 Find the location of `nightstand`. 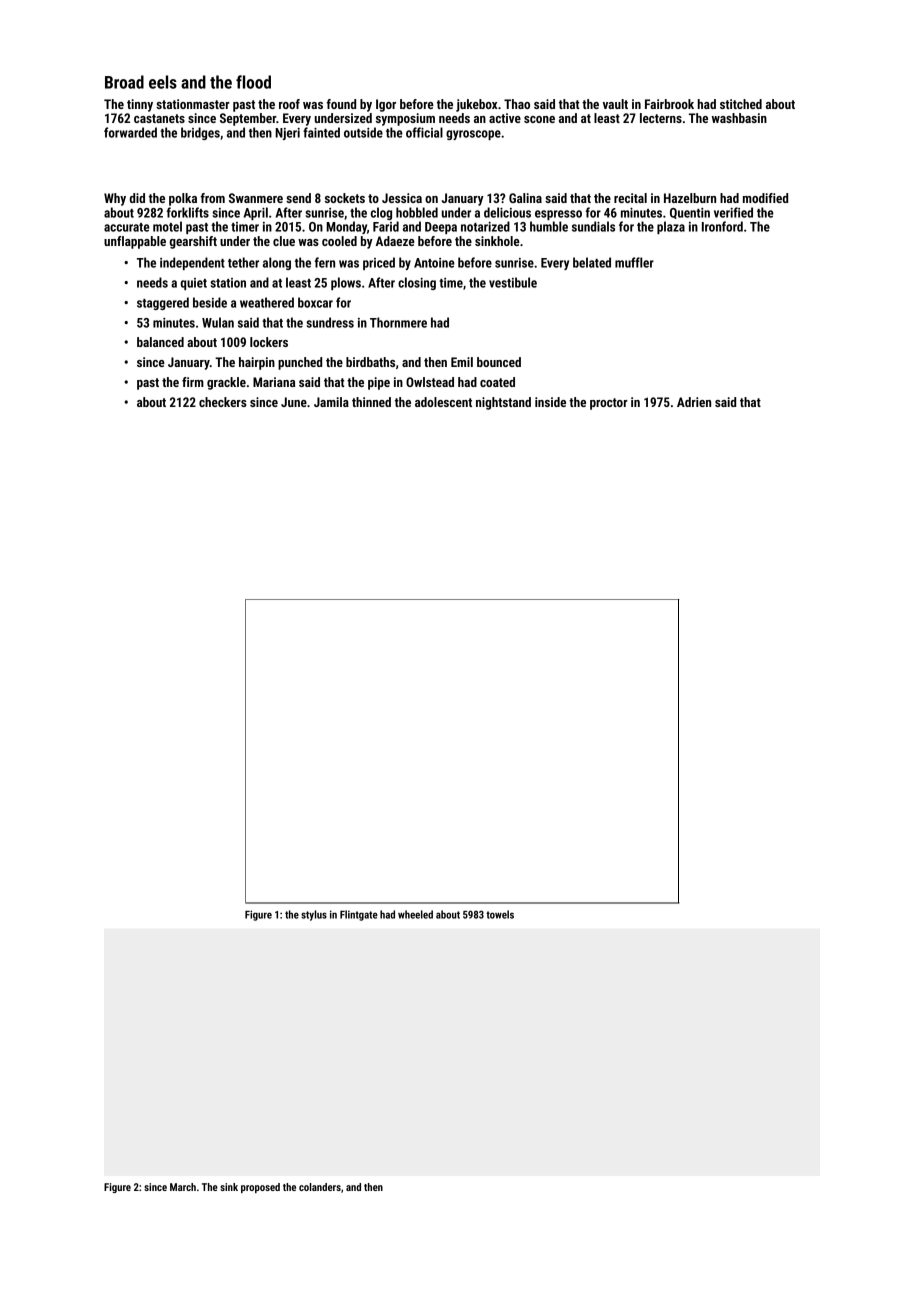

nightstand is located at coordinates (503, 403).
